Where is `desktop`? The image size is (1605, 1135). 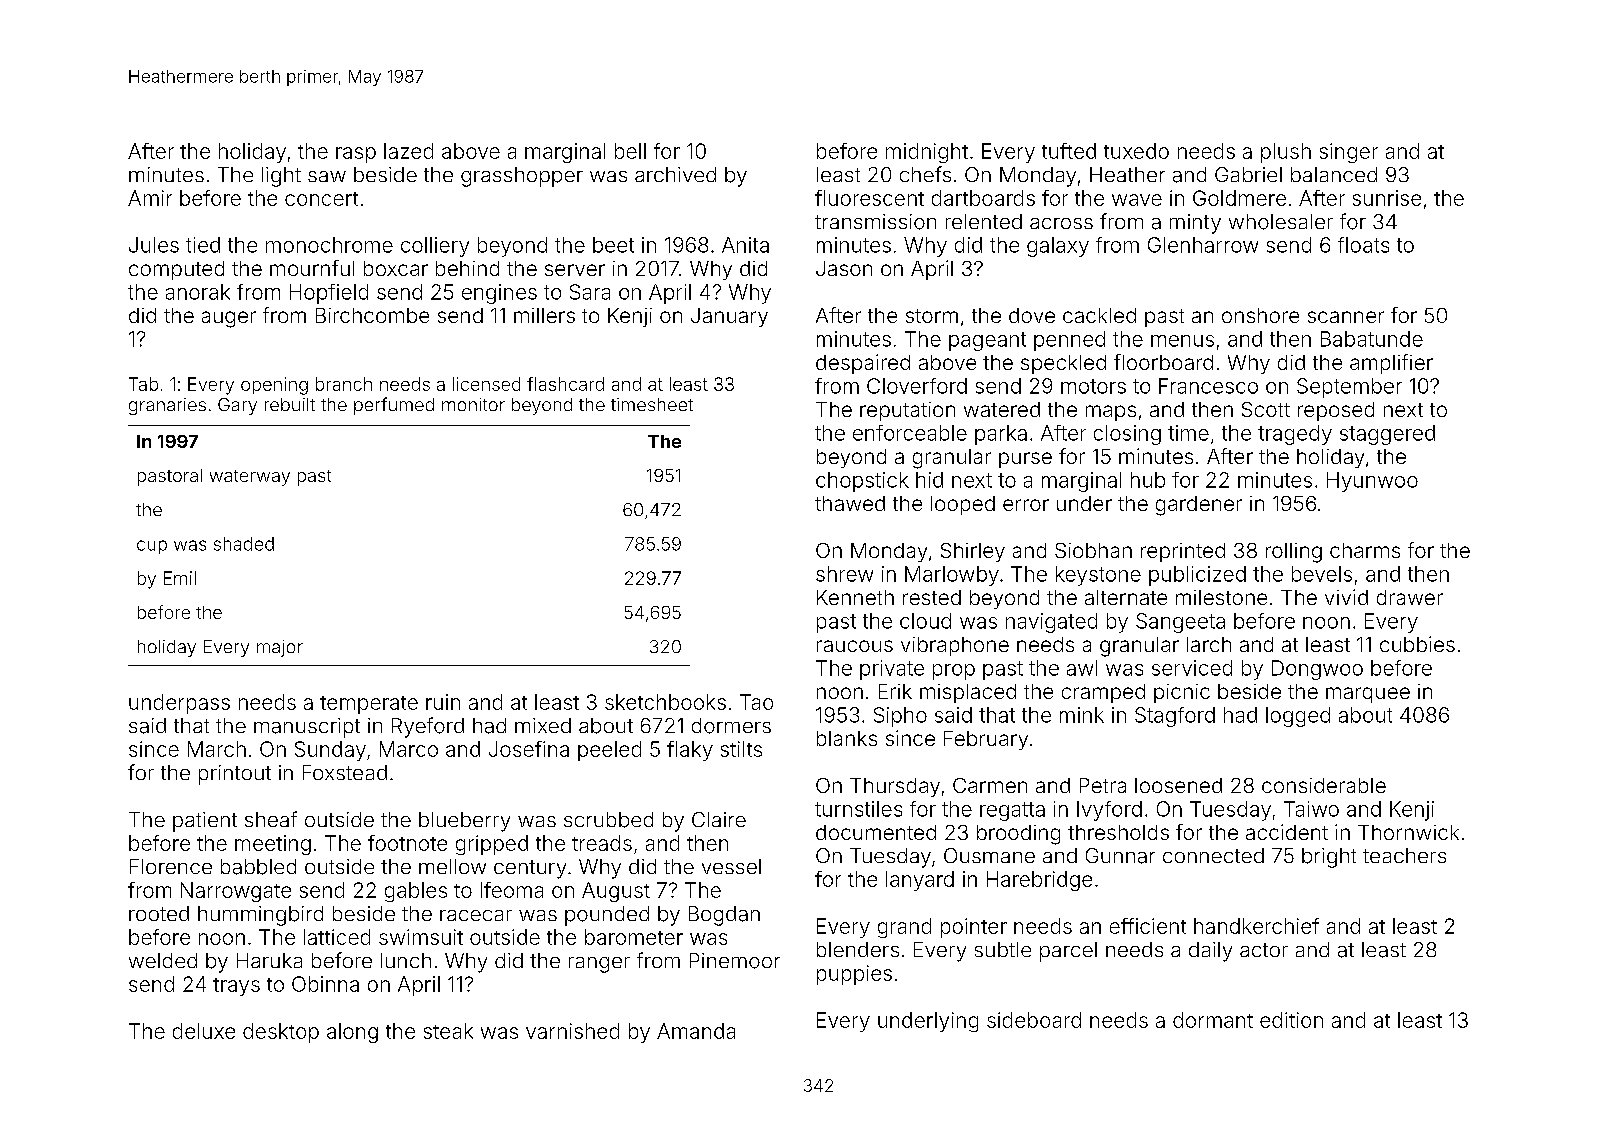
desktop is located at coordinates (281, 1033).
